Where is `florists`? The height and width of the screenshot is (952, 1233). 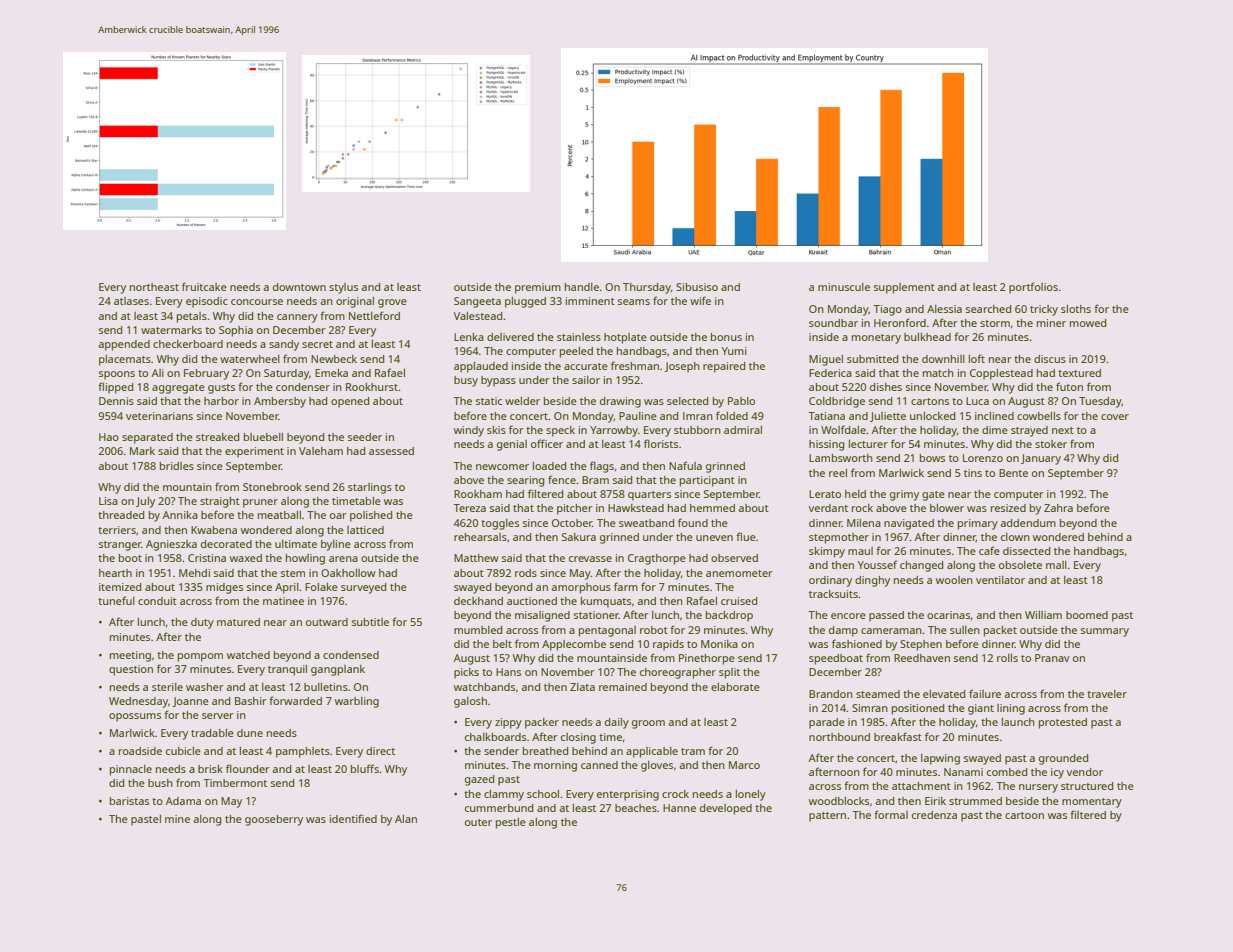
florists is located at coordinates (661, 443).
